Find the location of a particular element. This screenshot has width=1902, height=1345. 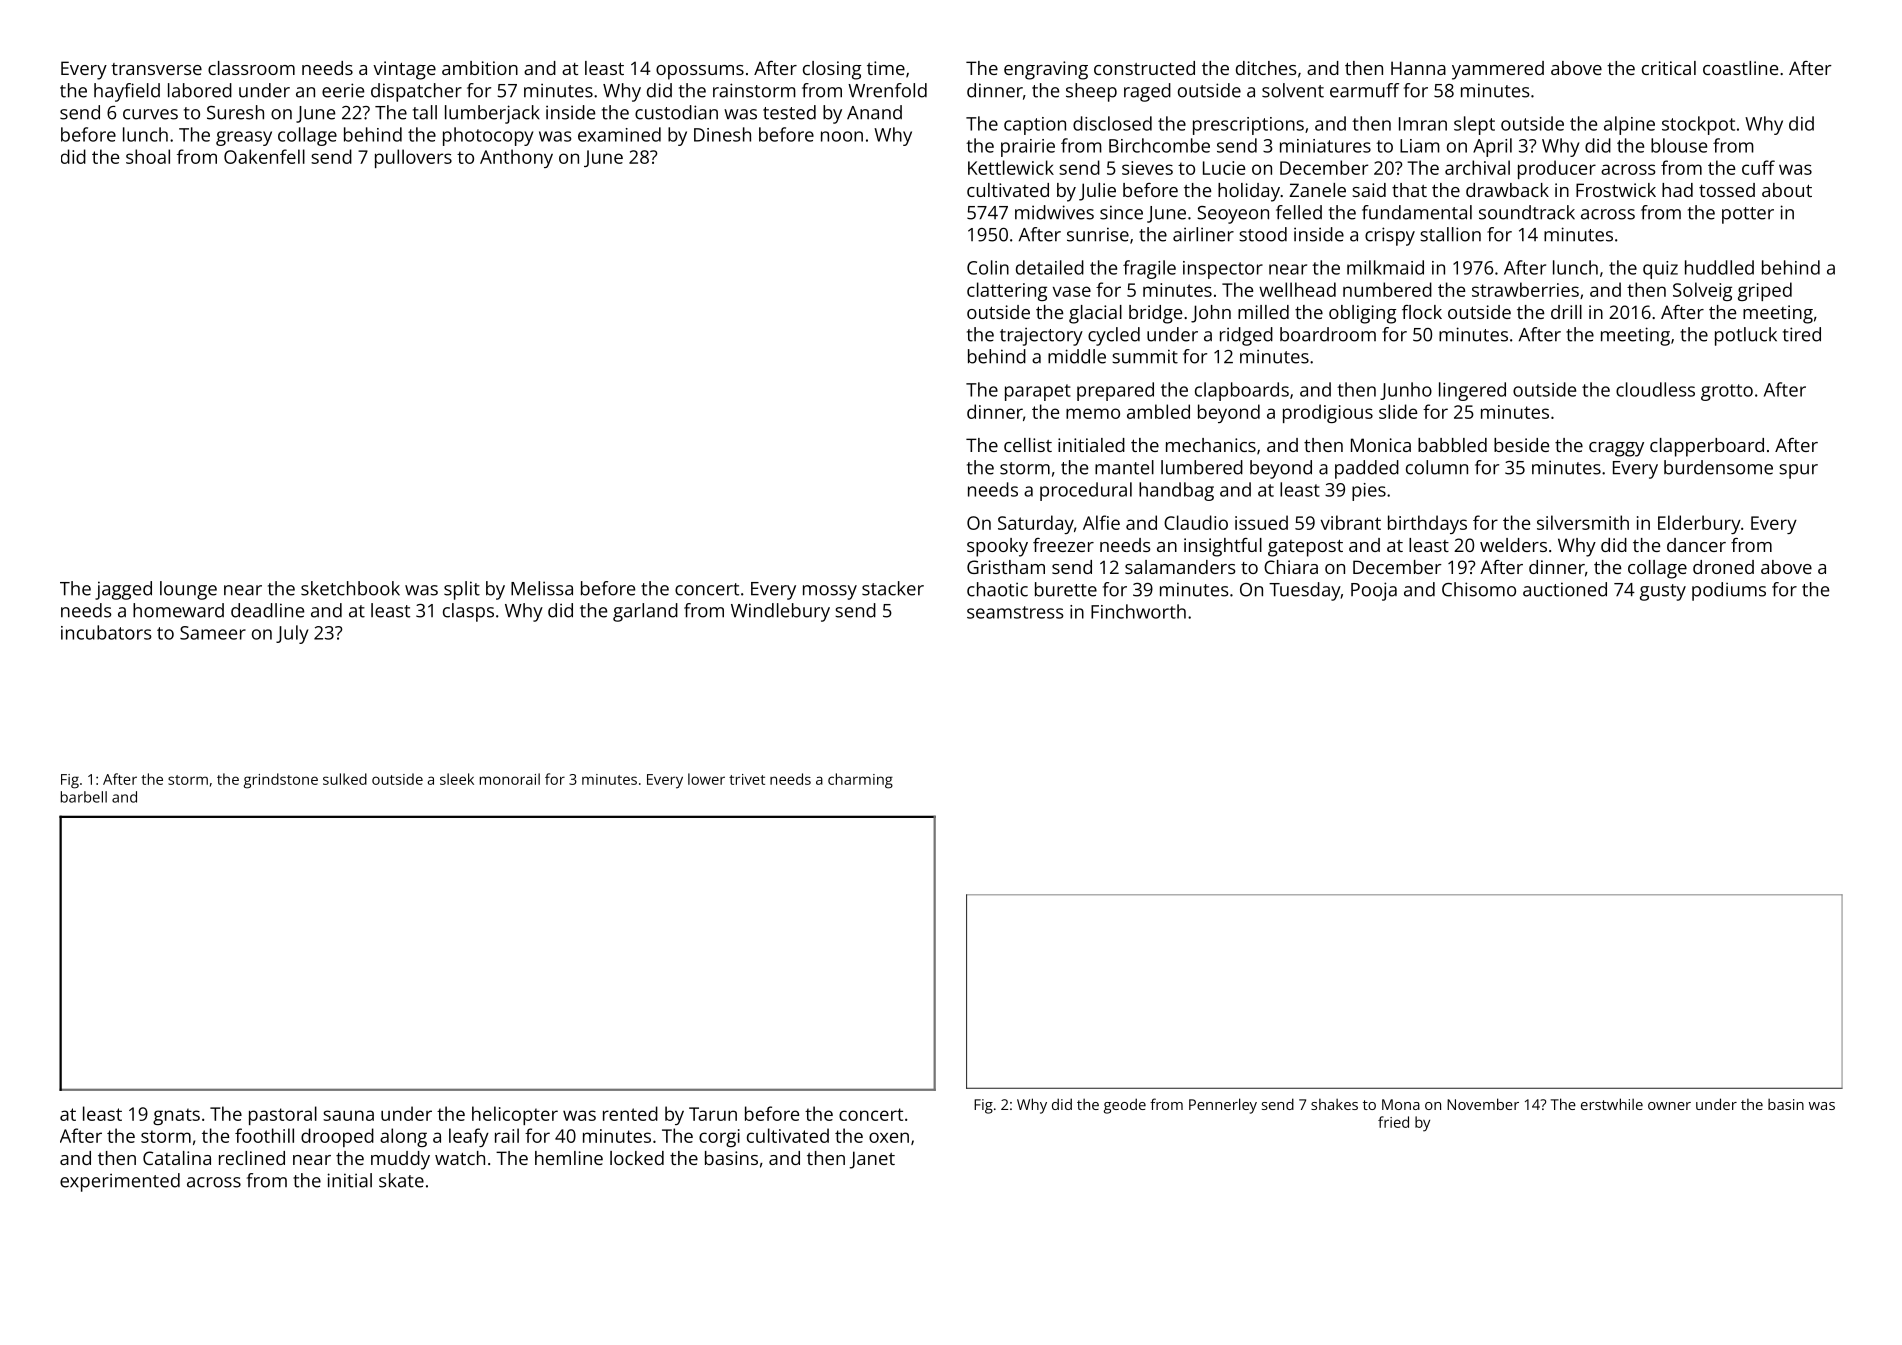

spur is located at coordinates (1798, 471).
